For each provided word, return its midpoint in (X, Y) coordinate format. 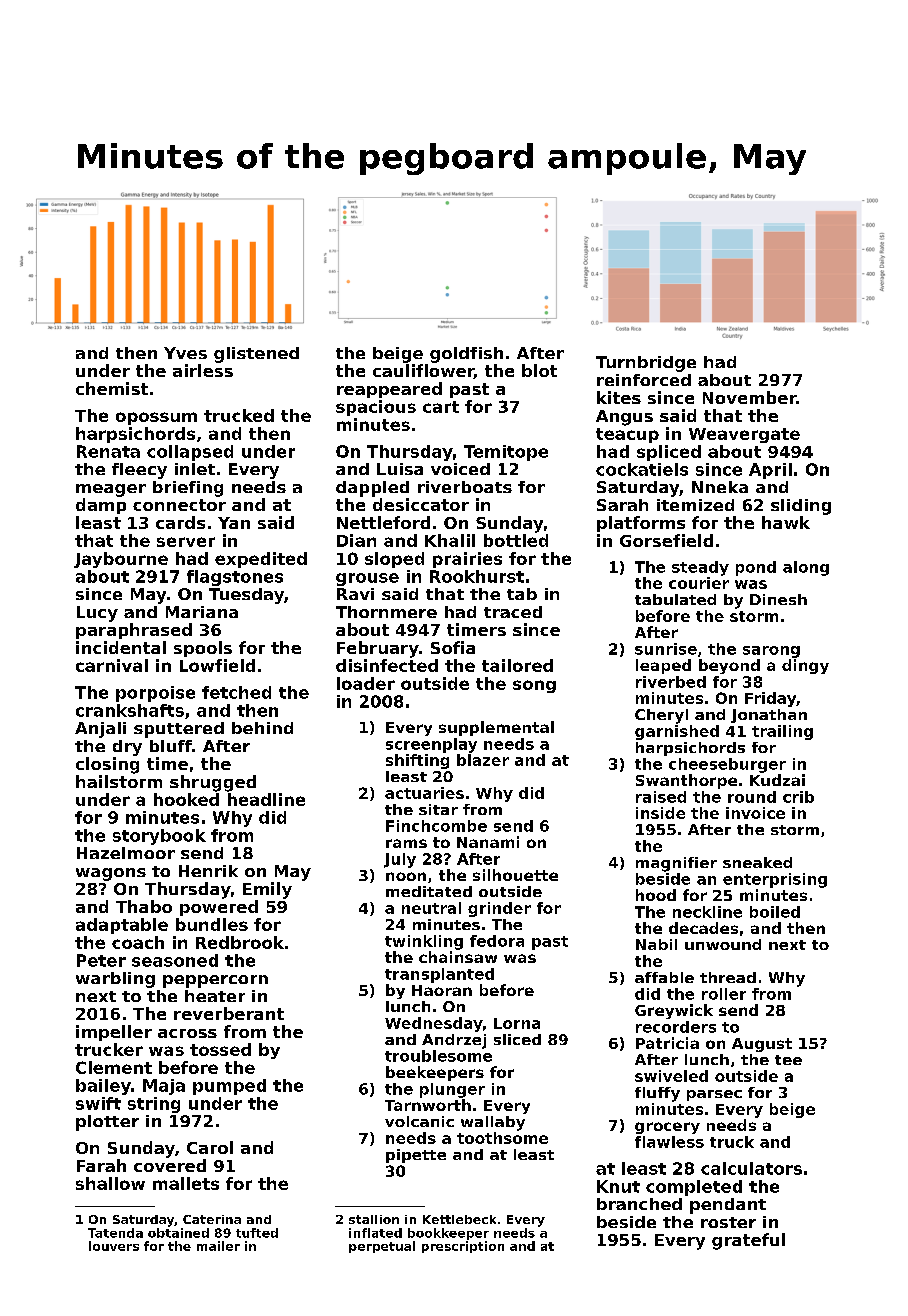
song (534, 686)
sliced (517, 1039)
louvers (114, 1246)
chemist (112, 388)
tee (788, 1060)
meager (111, 490)
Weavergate (744, 435)
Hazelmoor (126, 853)
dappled (372, 489)
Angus (624, 418)
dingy (805, 666)
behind (262, 728)
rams (406, 843)
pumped (229, 1087)
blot (539, 370)
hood (656, 895)
